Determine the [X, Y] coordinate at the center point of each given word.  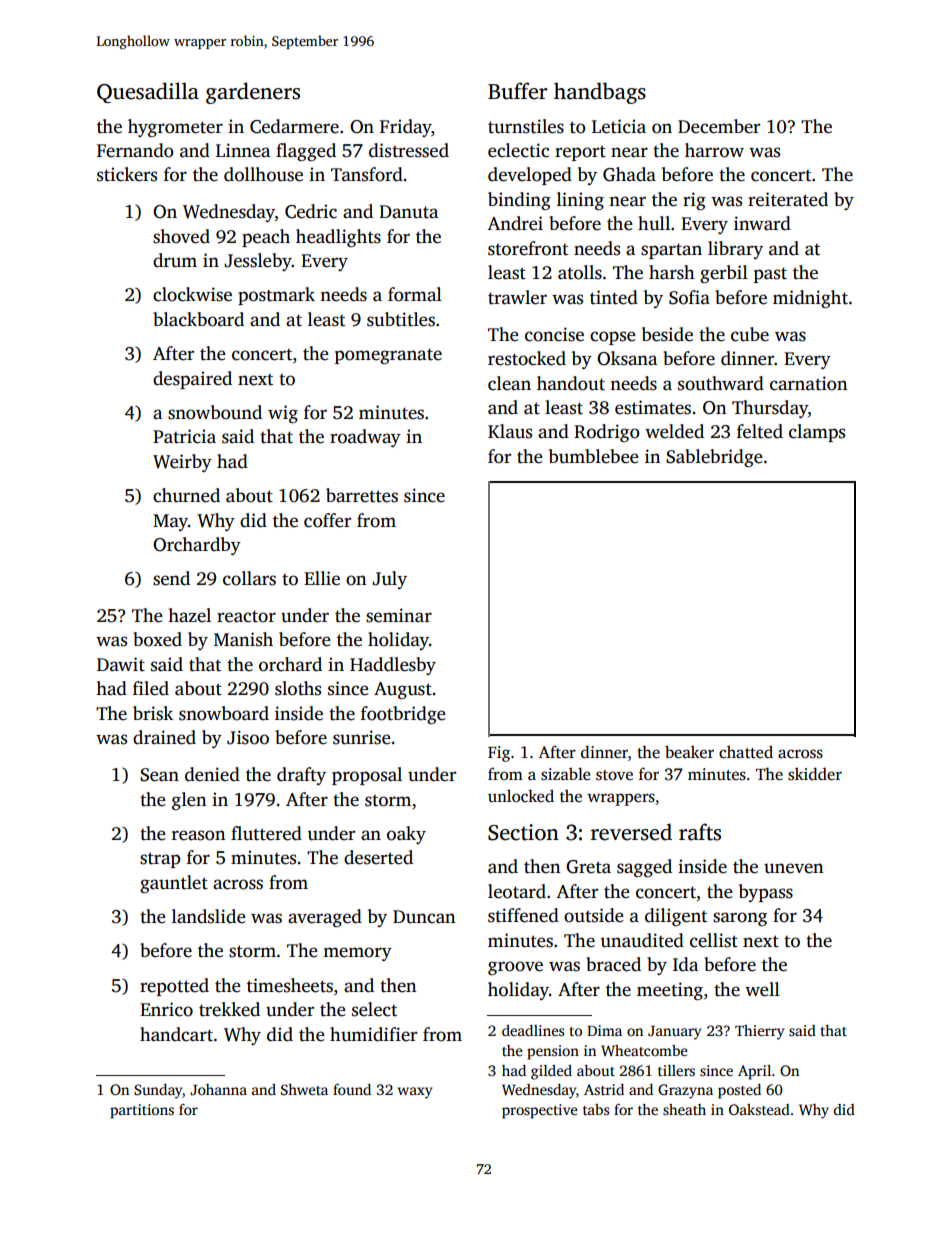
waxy [415, 1093]
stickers [127, 174]
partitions [142, 1111]
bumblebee [594, 456]
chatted [746, 752]
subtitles [401, 319]
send [171, 578]
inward [762, 223]
